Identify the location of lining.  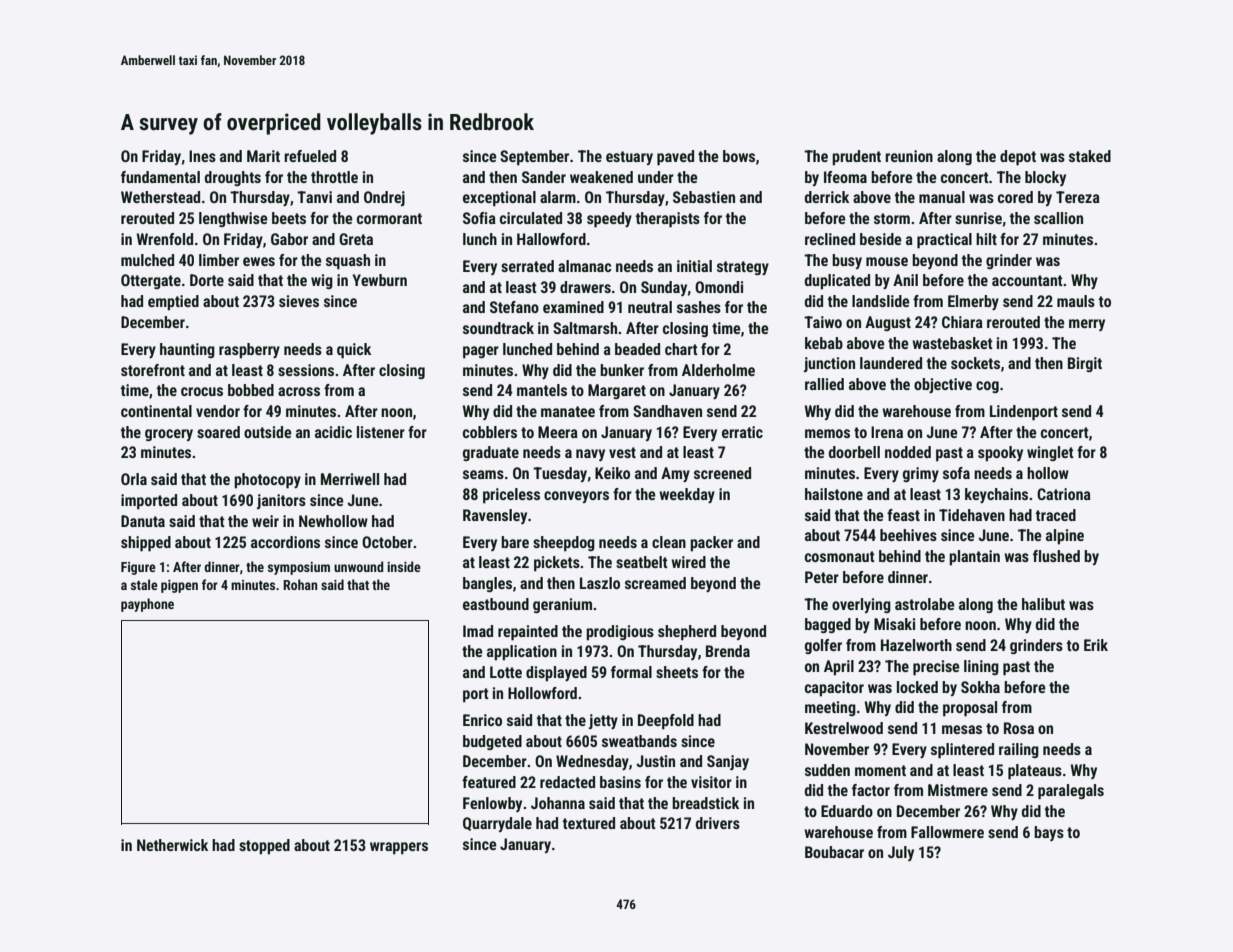
(981, 667).
